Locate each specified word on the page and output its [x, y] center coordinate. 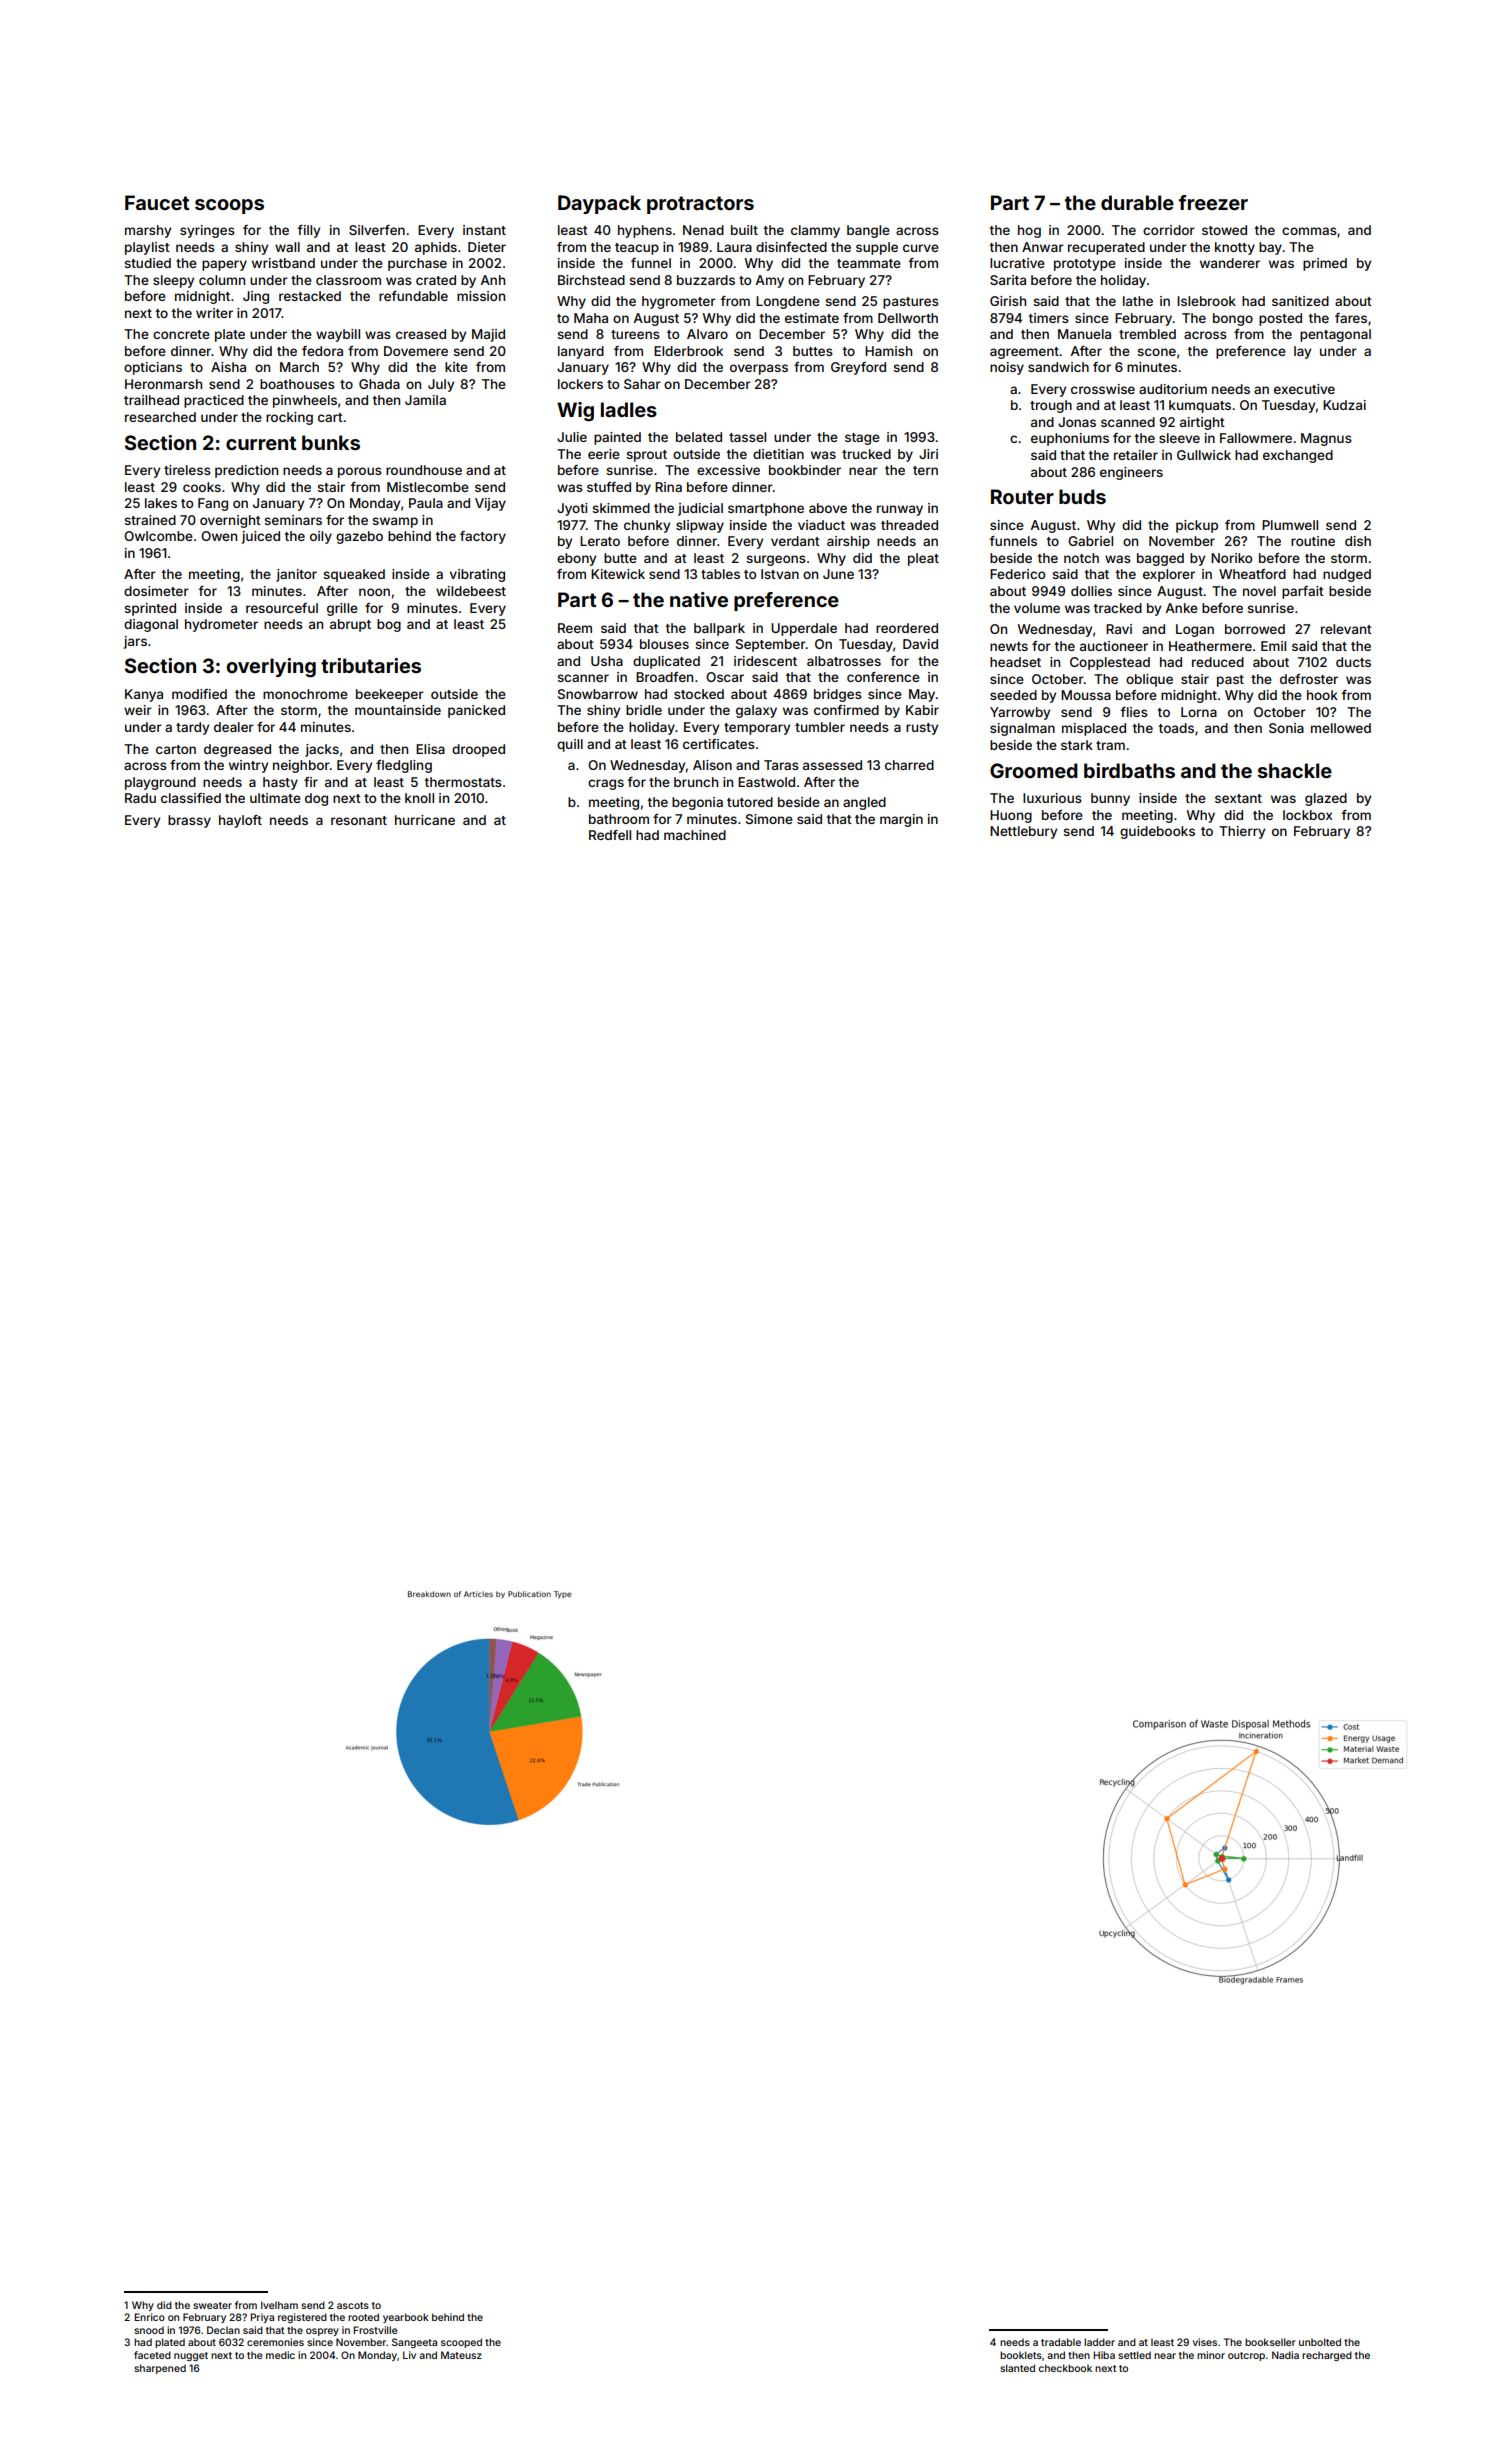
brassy [189, 821]
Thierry [1242, 832]
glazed [1326, 799]
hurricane [425, 820]
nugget [191, 2356]
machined [695, 835]
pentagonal [1335, 335]
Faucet [157, 202]
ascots [353, 2305]
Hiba [1104, 2355]
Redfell [610, 835]
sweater [212, 2305]
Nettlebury [1023, 832]
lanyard [581, 352]
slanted [1017, 2368]
